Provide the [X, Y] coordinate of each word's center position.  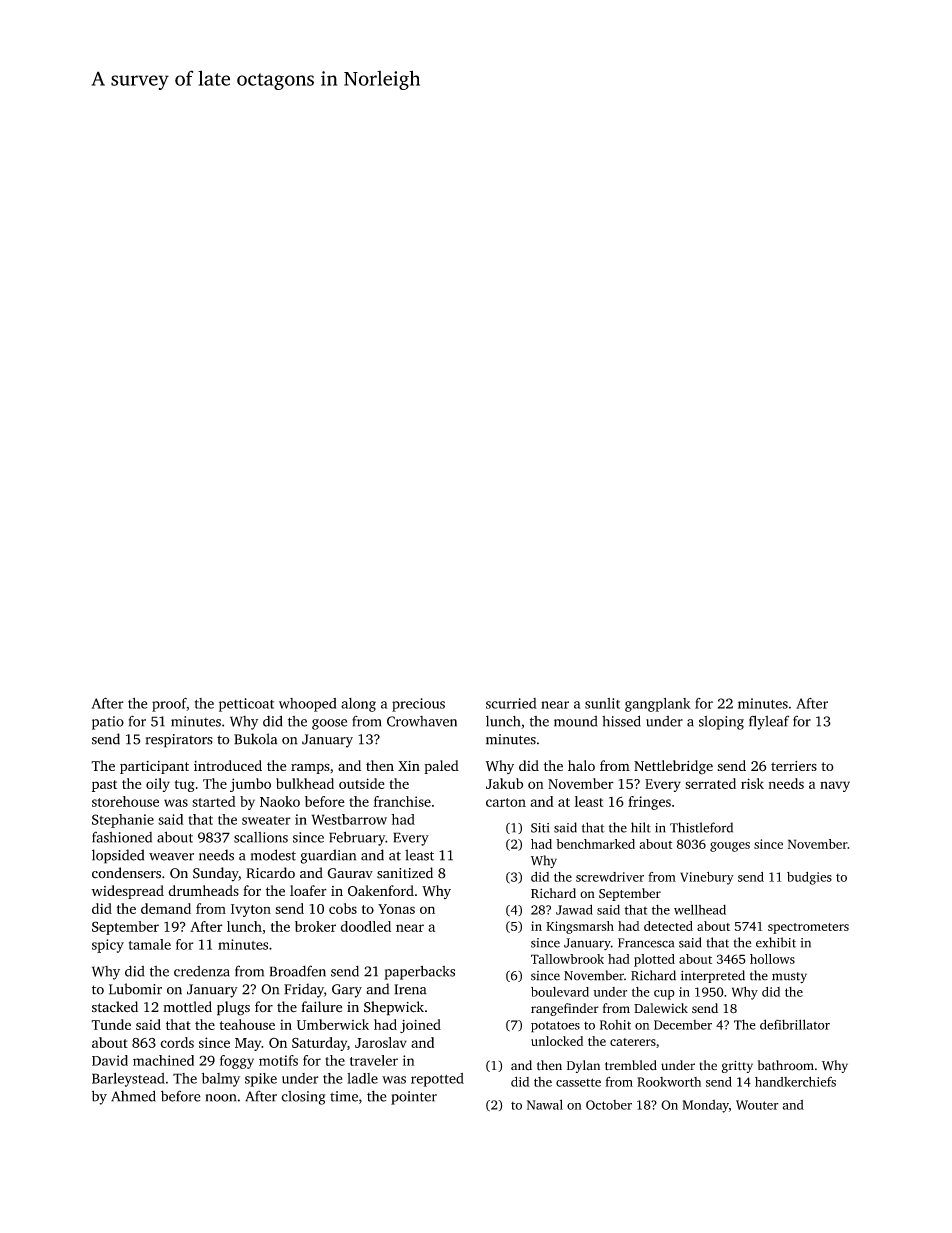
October [609, 1105]
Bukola [255, 739]
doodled [365, 926]
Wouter [757, 1105]
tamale [150, 944]
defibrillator [795, 1024]
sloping [721, 723]
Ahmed [133, 1096]
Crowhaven [422, 721]
